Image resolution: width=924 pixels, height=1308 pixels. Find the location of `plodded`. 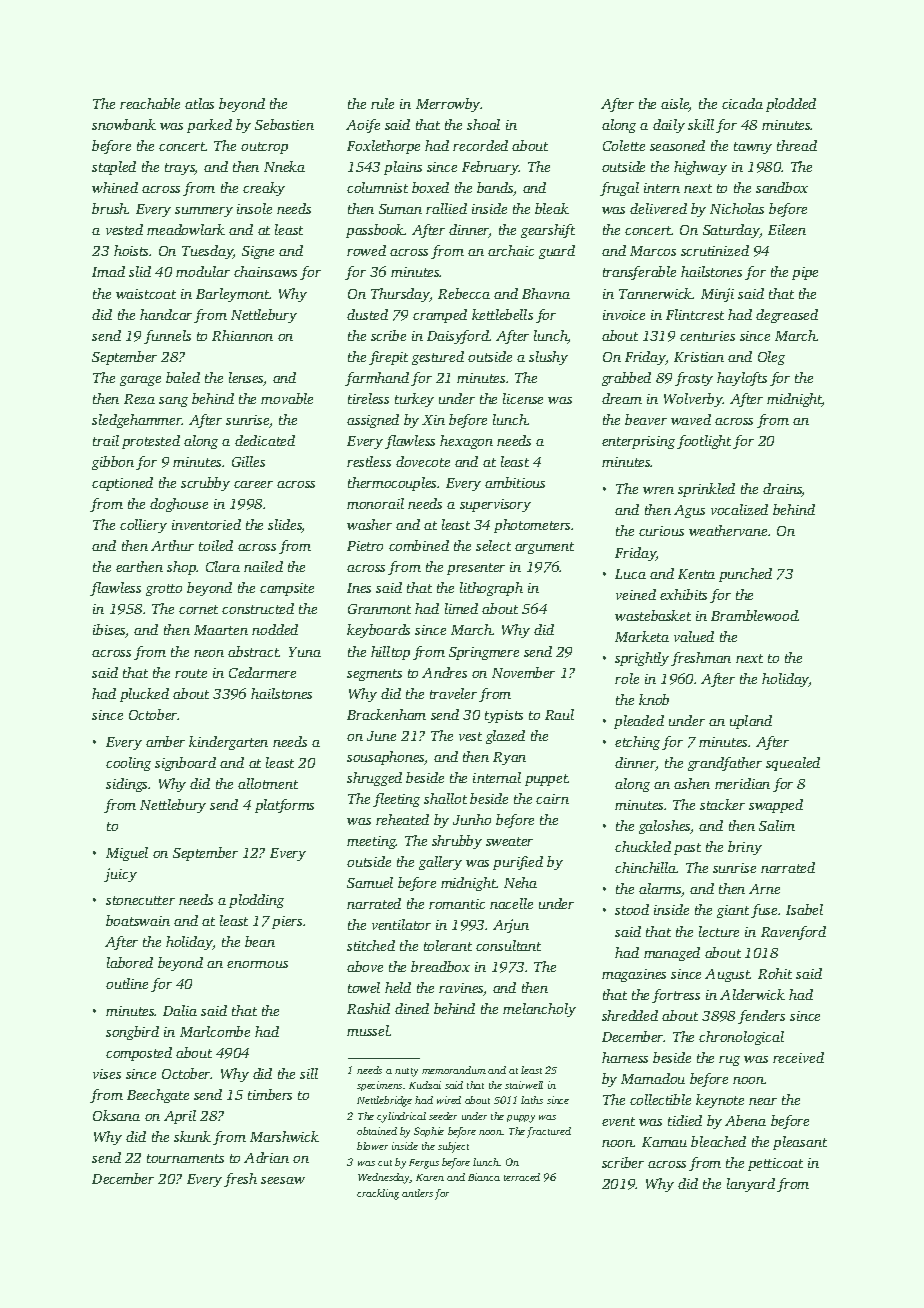

plodded is located at coordinates (791, 105).
